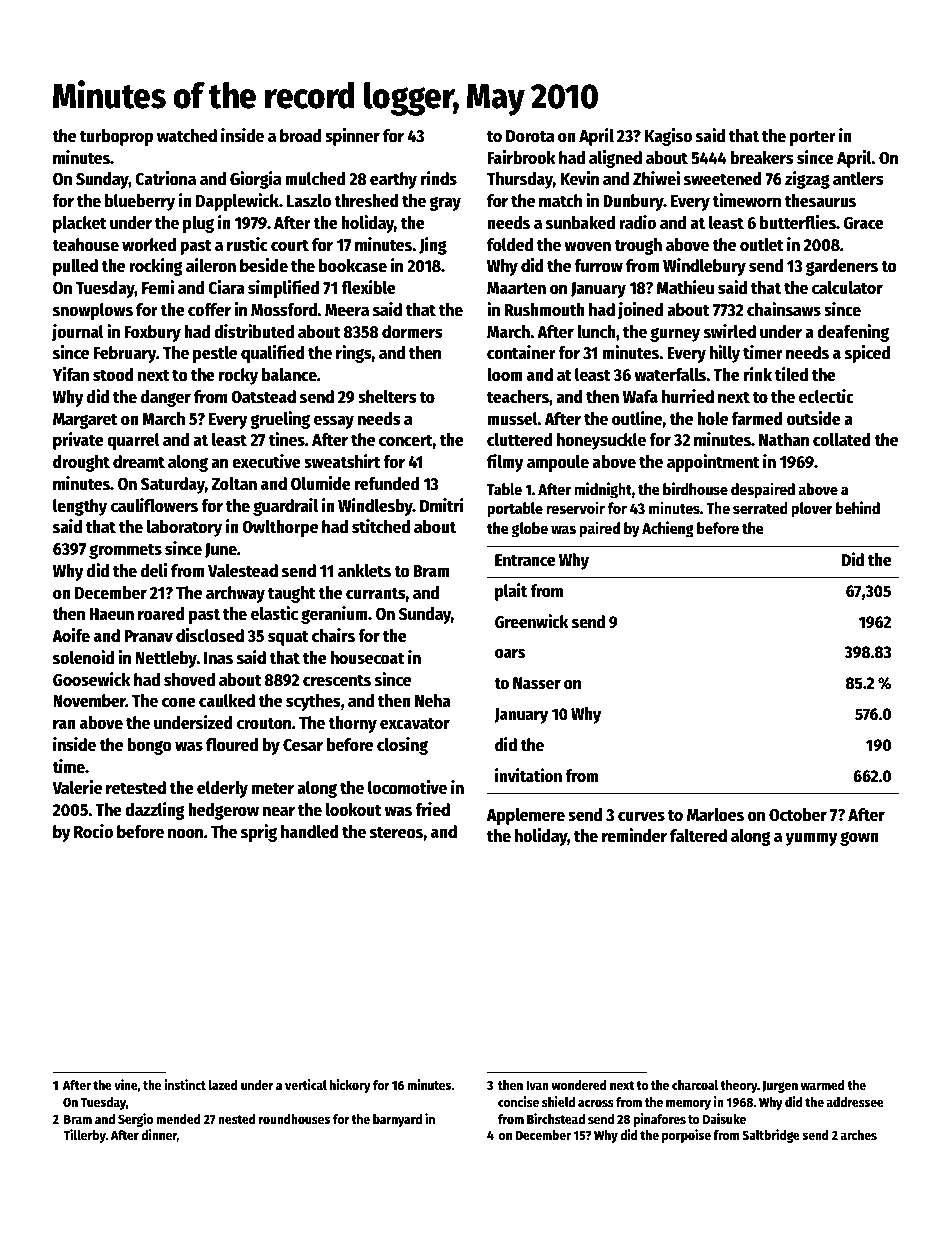  What do you see at coordinates (526, 816) in the screenshot?
I see `Applemere` at bounding box center [526, 816].
